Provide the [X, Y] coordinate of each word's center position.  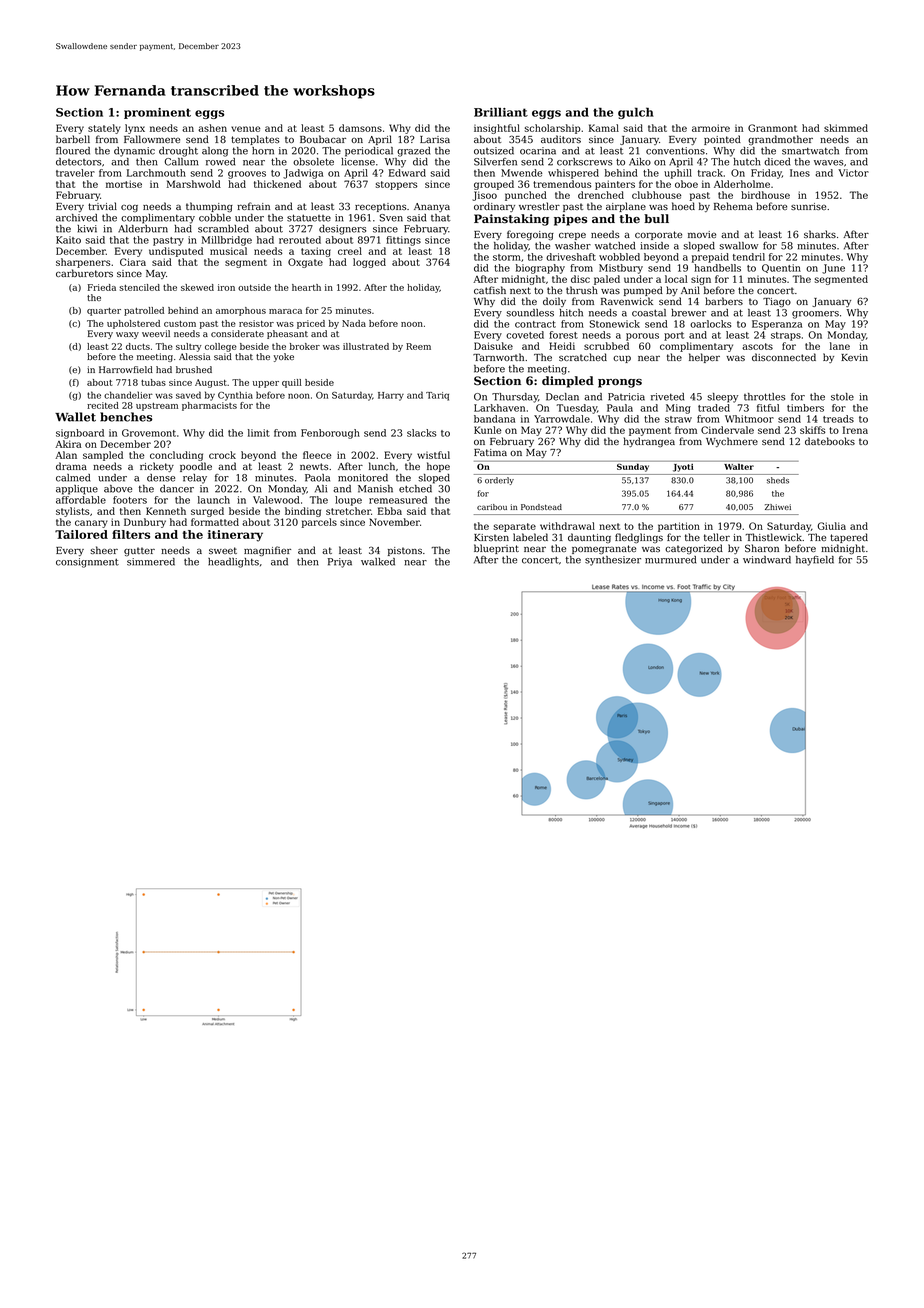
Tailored [81, 534]
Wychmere [732, 442]
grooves [247, 175]
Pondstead [541, 507]
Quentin [781, 268]
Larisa [435, 139]
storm [507, 257]
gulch [636, 113]
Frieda [102, 287]
